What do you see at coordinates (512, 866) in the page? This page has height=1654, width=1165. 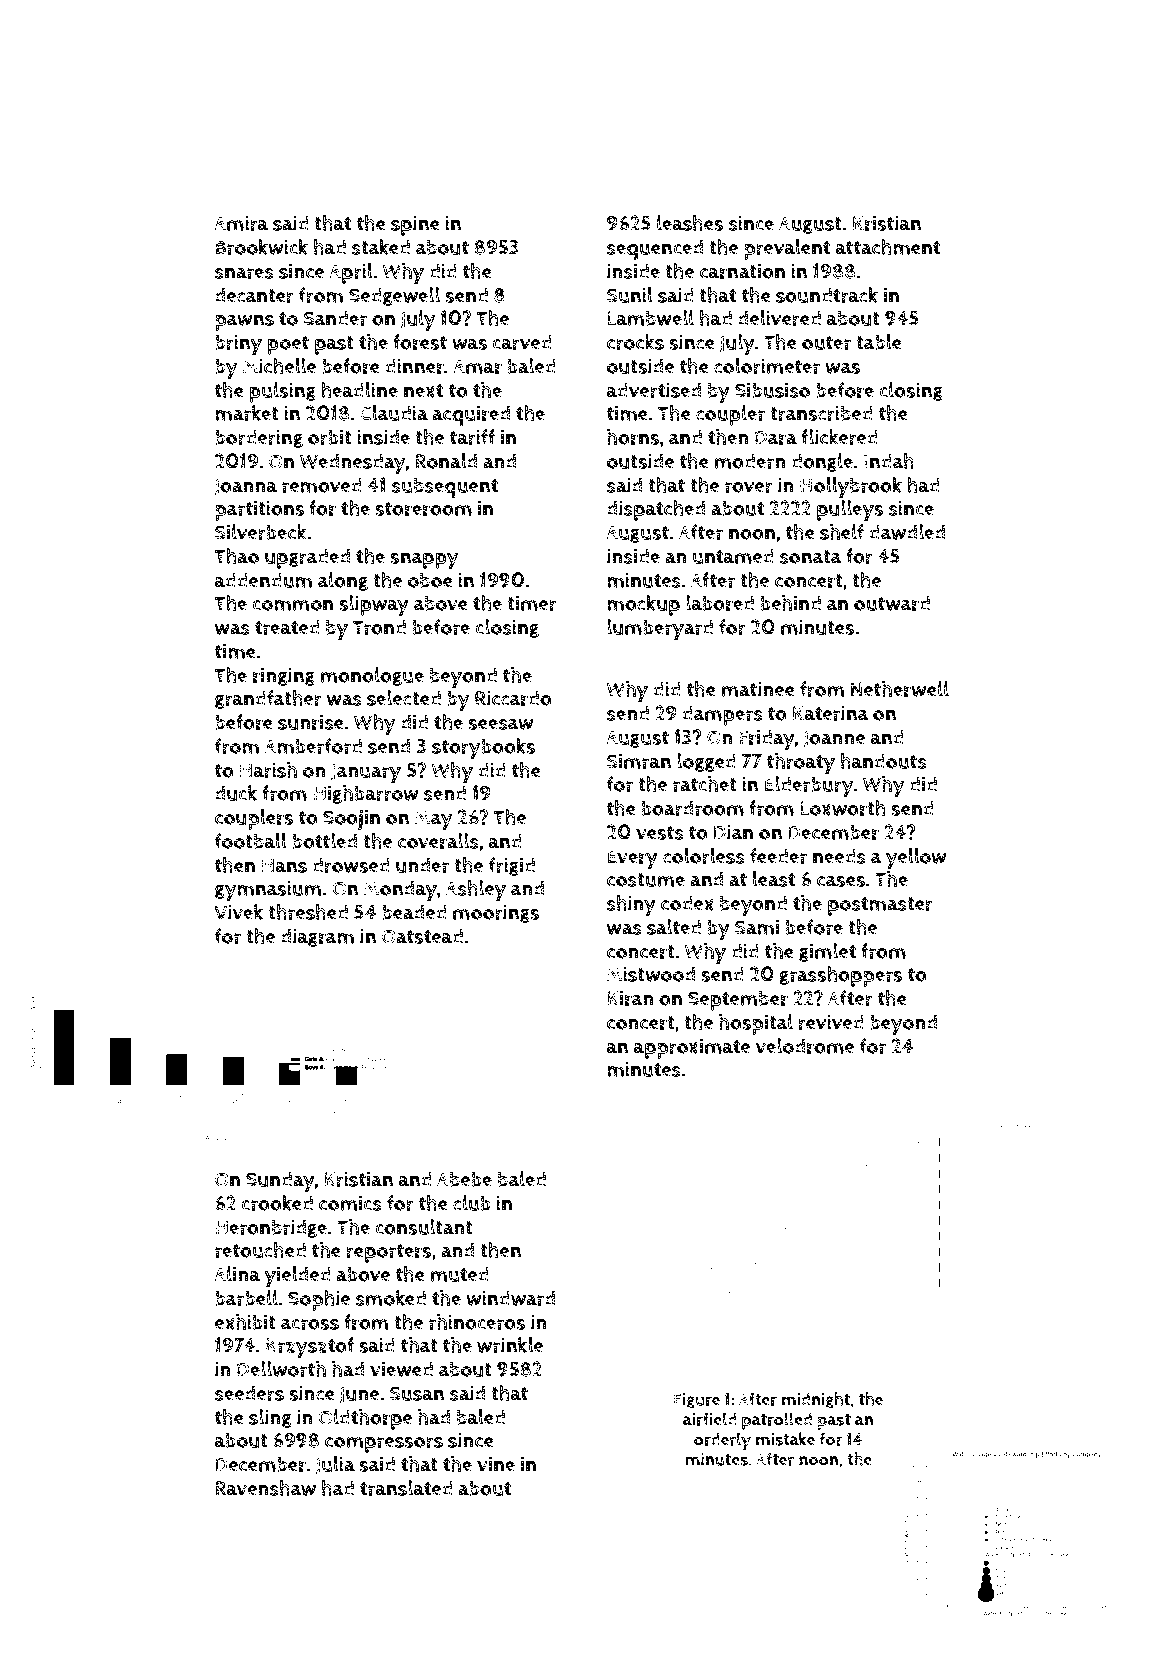 I see `frigid` at bounding box center [512, 866].
